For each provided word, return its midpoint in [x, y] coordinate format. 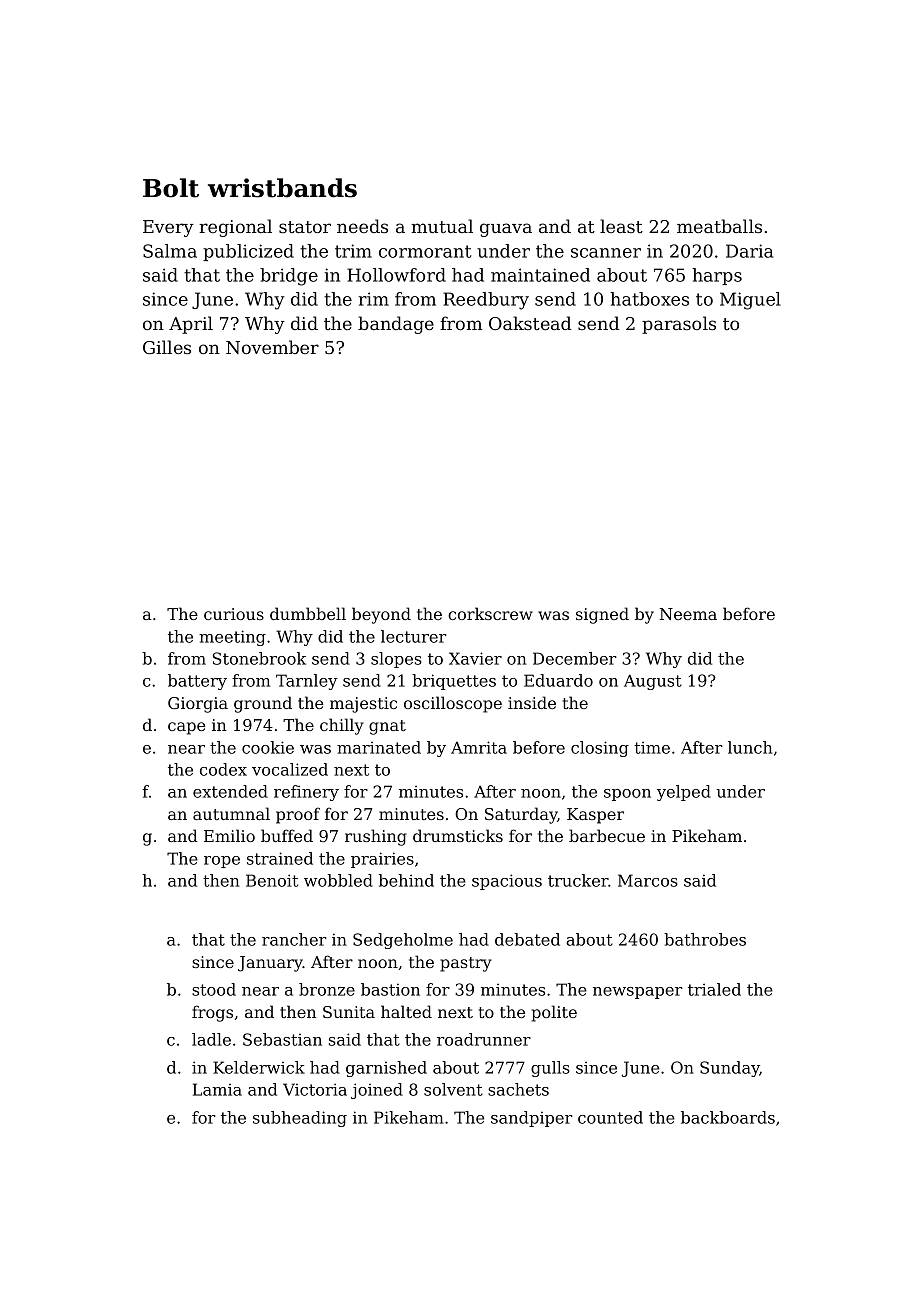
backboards [728, 1117]
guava [506, 230]
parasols [679, 325]
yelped [684, 793]
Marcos [648, 880]
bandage [396, 325]
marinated [379, 747]
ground [263, 704]
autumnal [231, 813]
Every [168, 228]
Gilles [167, 347]
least [621, 226]
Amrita [479, 747]
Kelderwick [259, 1067]
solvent [453, 1089]
